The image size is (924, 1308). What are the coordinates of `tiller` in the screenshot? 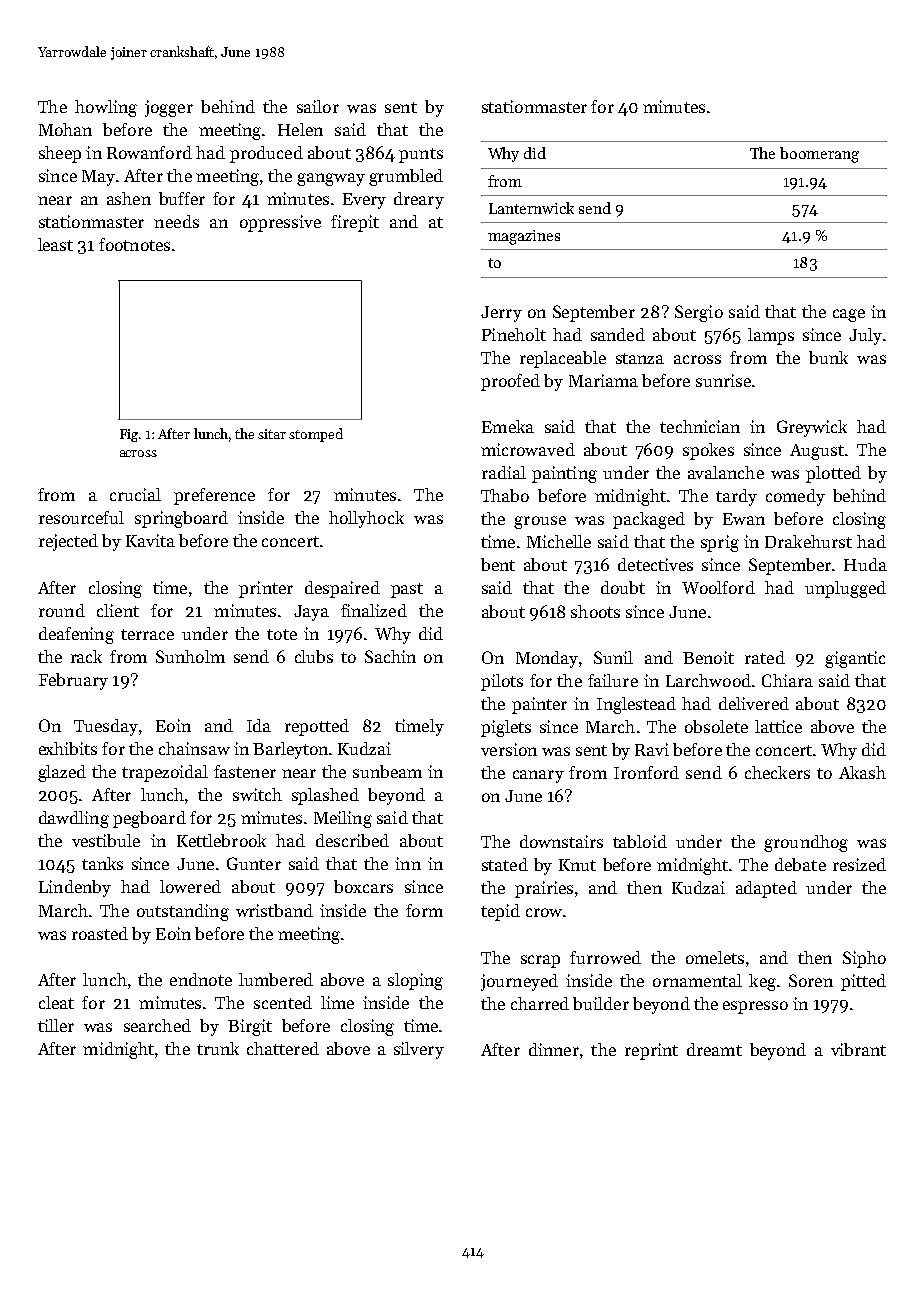 It's located at (56, 1025).
